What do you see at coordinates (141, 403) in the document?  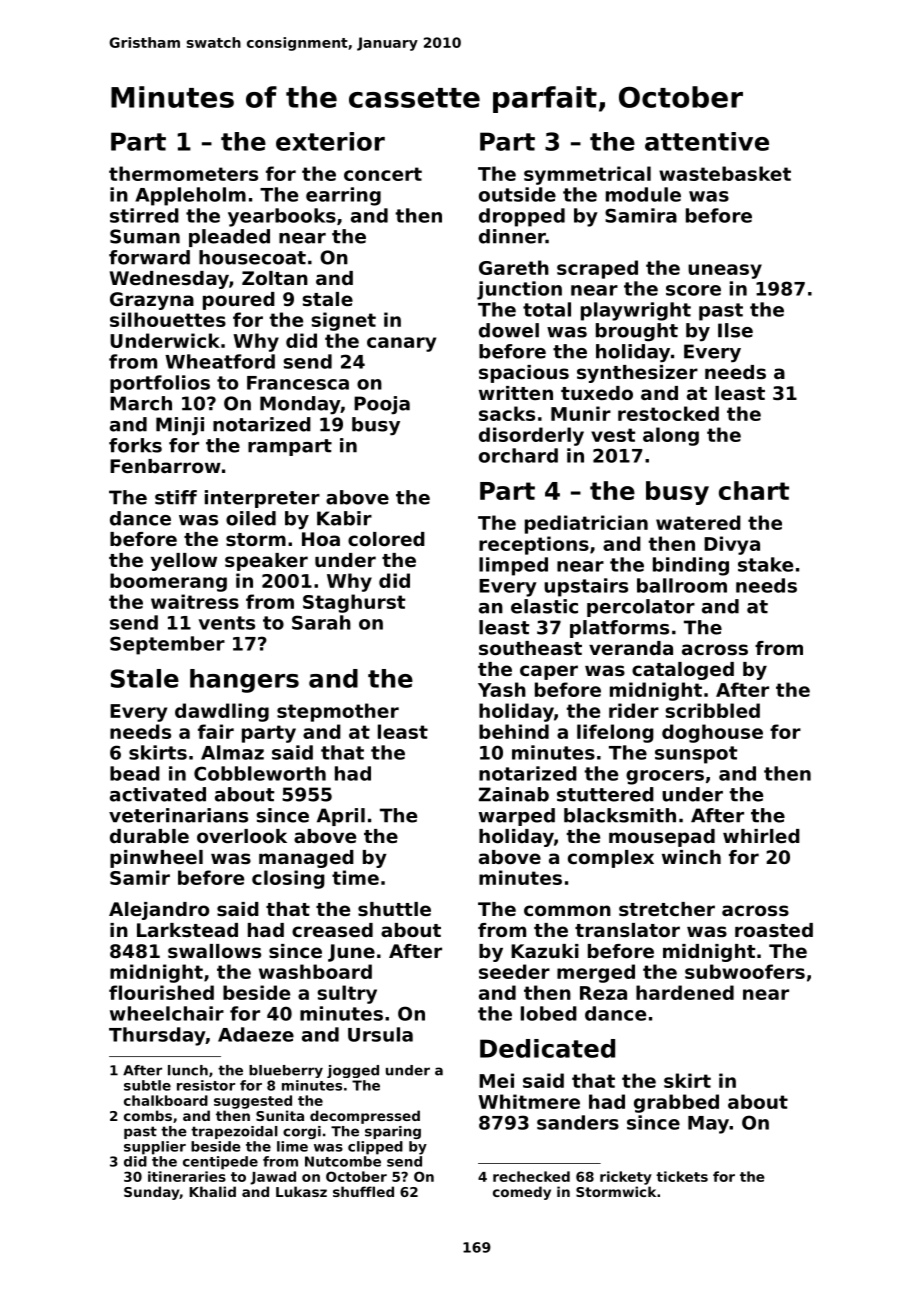 I see `March` at bounding box center [141, 403].
